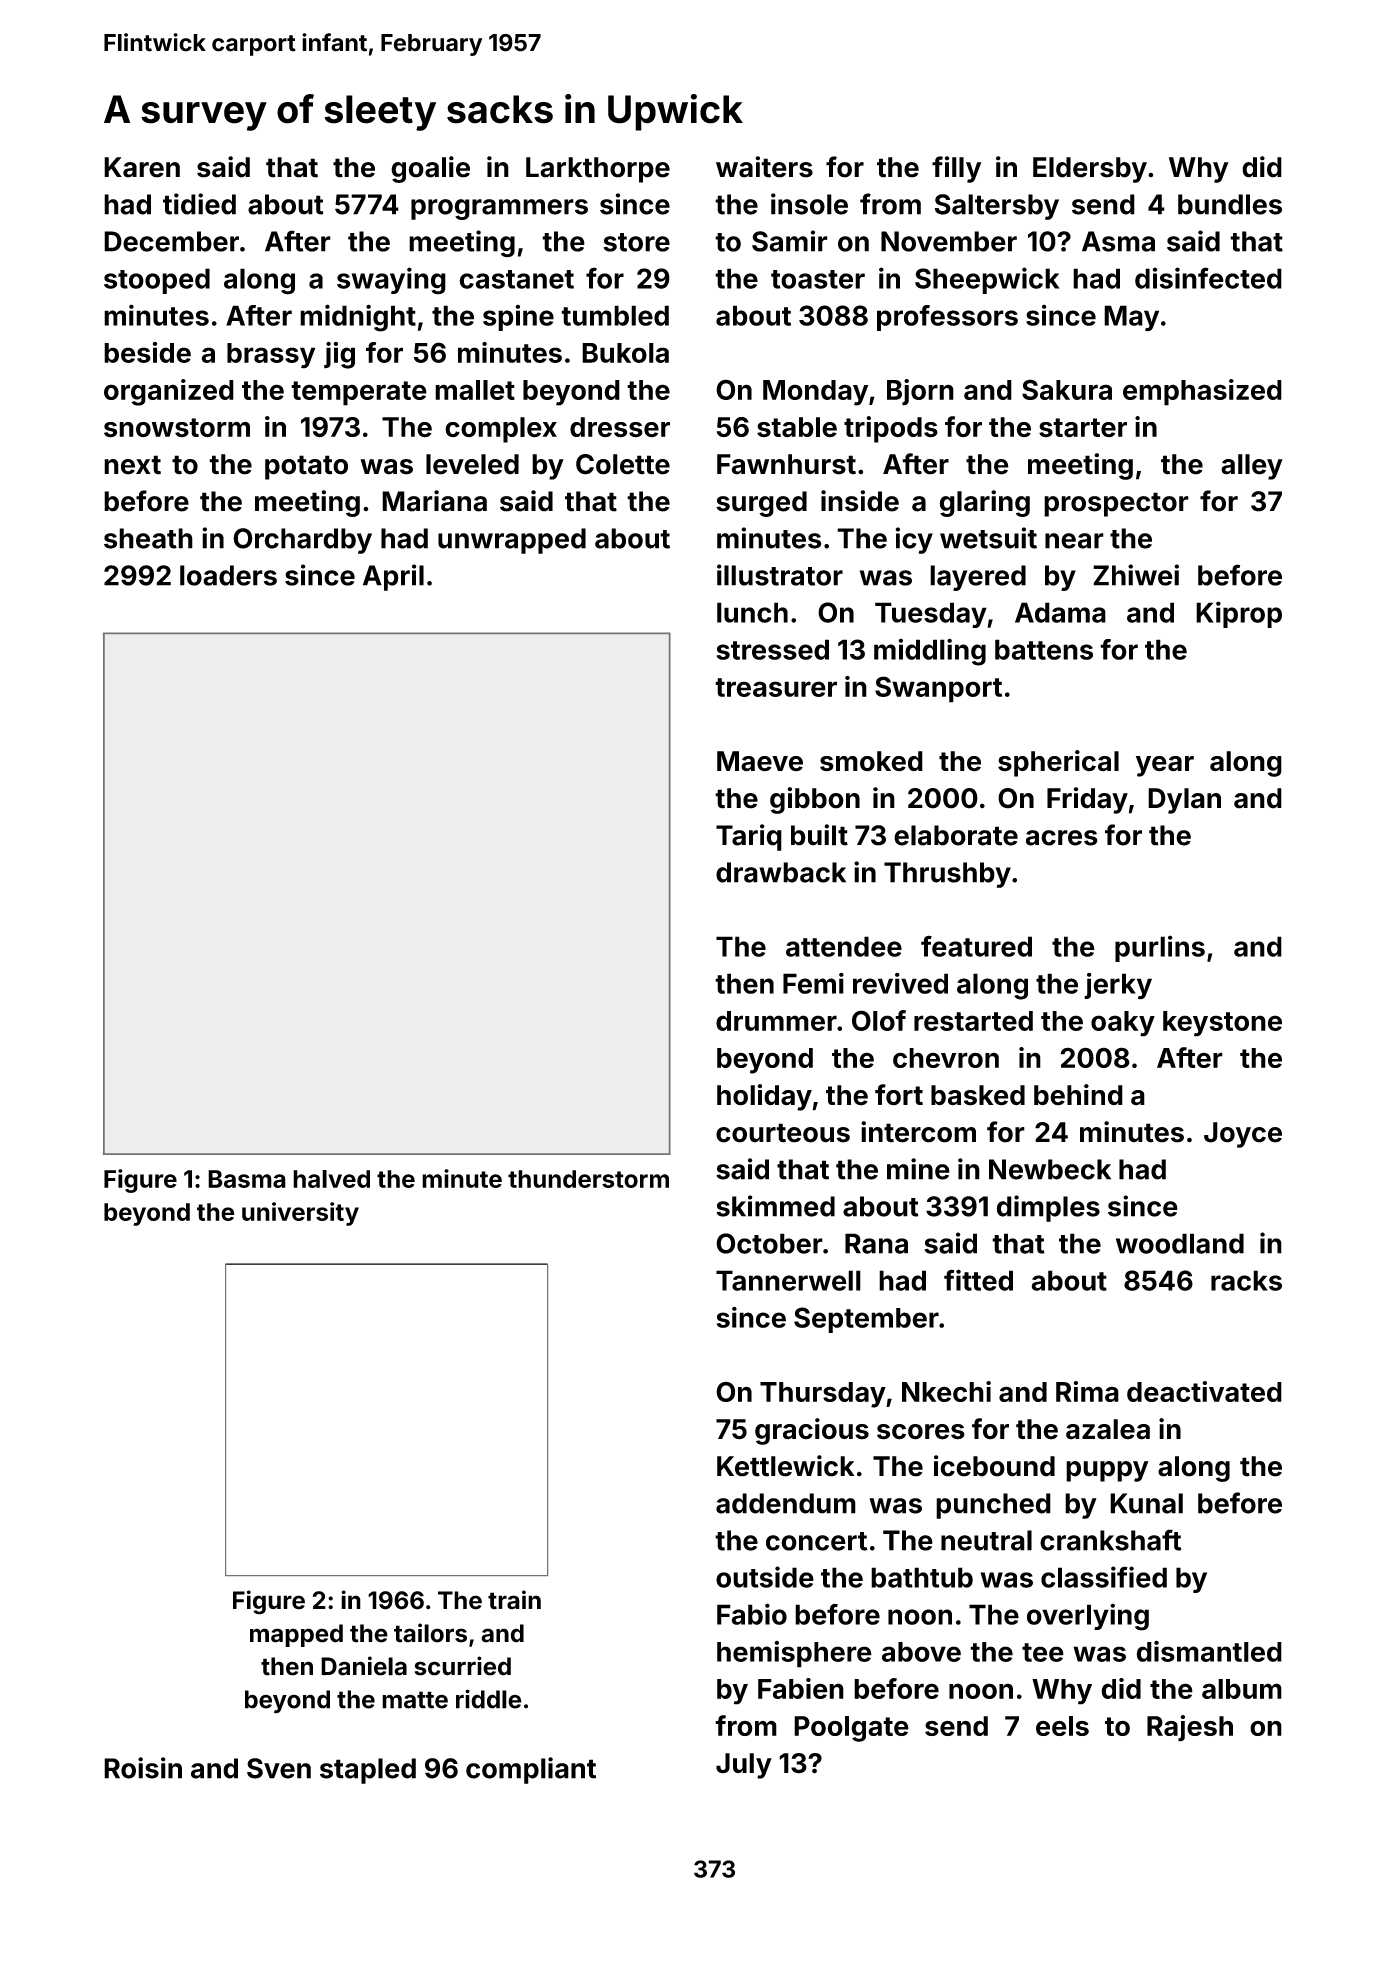 This image has height=1969, width=1386. I want to click on drummer, so click(776, 1021).
